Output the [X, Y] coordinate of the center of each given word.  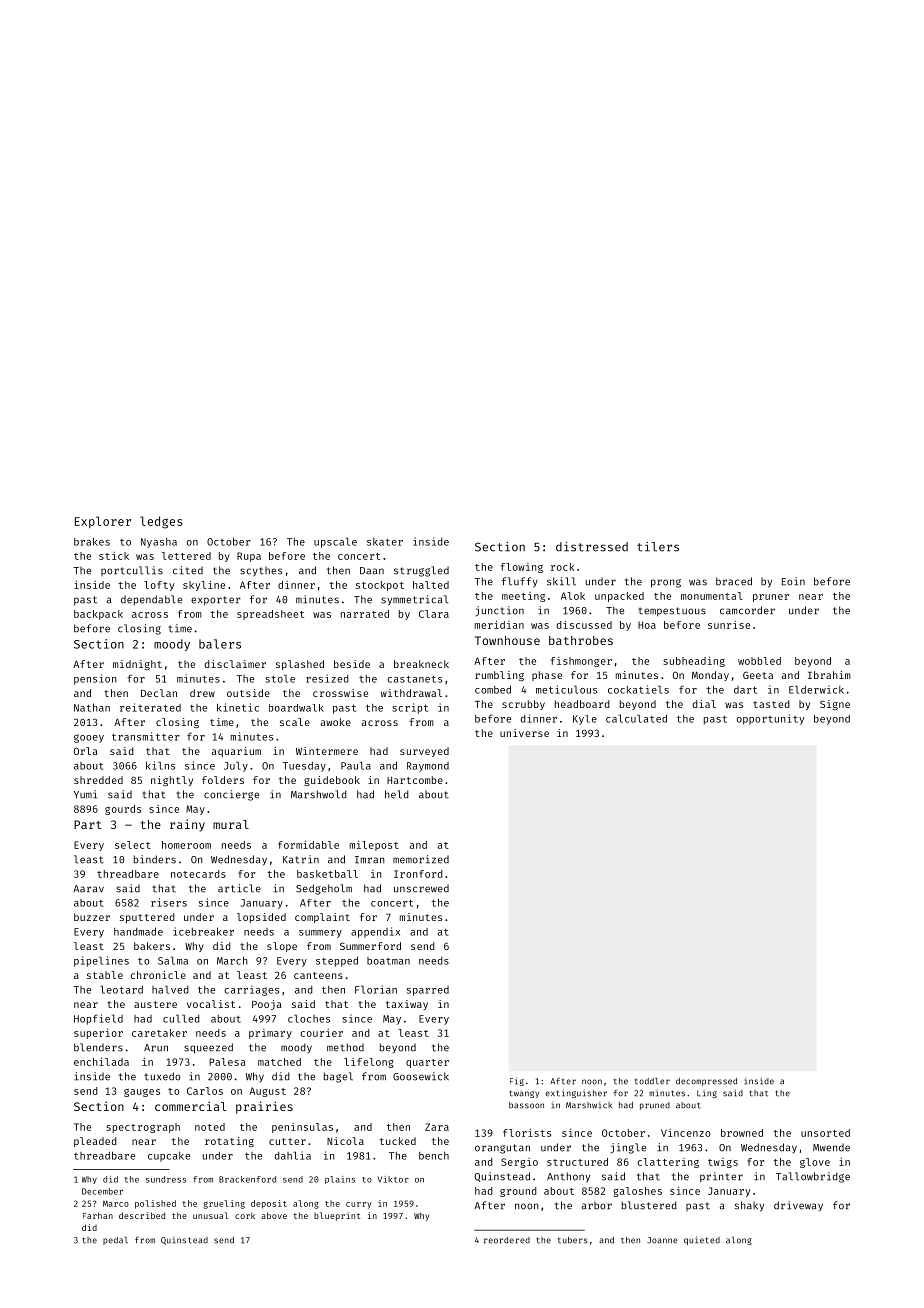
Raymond [428, 767]
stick [114, 556]
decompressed [706, 1082]
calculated [636, 718]
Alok [573, 596]
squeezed [208, 1048]
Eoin [793, 581]
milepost [374, 846]
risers [169, 902]
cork [245, 1215]
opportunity [770, 719]
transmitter [146, 736]
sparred [428, 991]
